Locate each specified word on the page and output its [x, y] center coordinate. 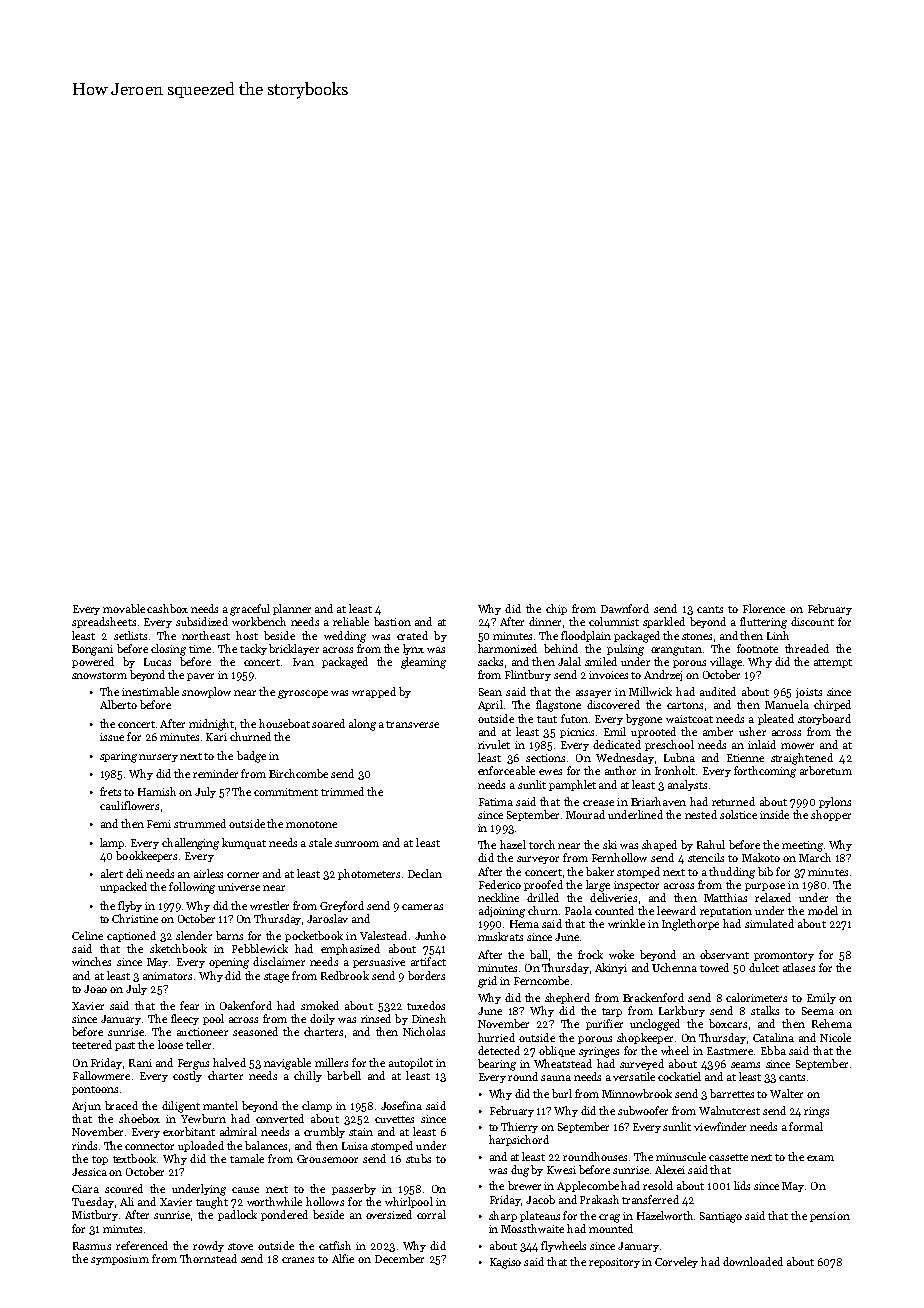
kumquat [244, 843]
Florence [764, 608]
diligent [181, 1107]
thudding [732, 873]
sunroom [357, 844]
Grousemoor [327, 1159]
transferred [650, 1199]
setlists [130, 635]
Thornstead [208, 1258]
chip [556, 609]
